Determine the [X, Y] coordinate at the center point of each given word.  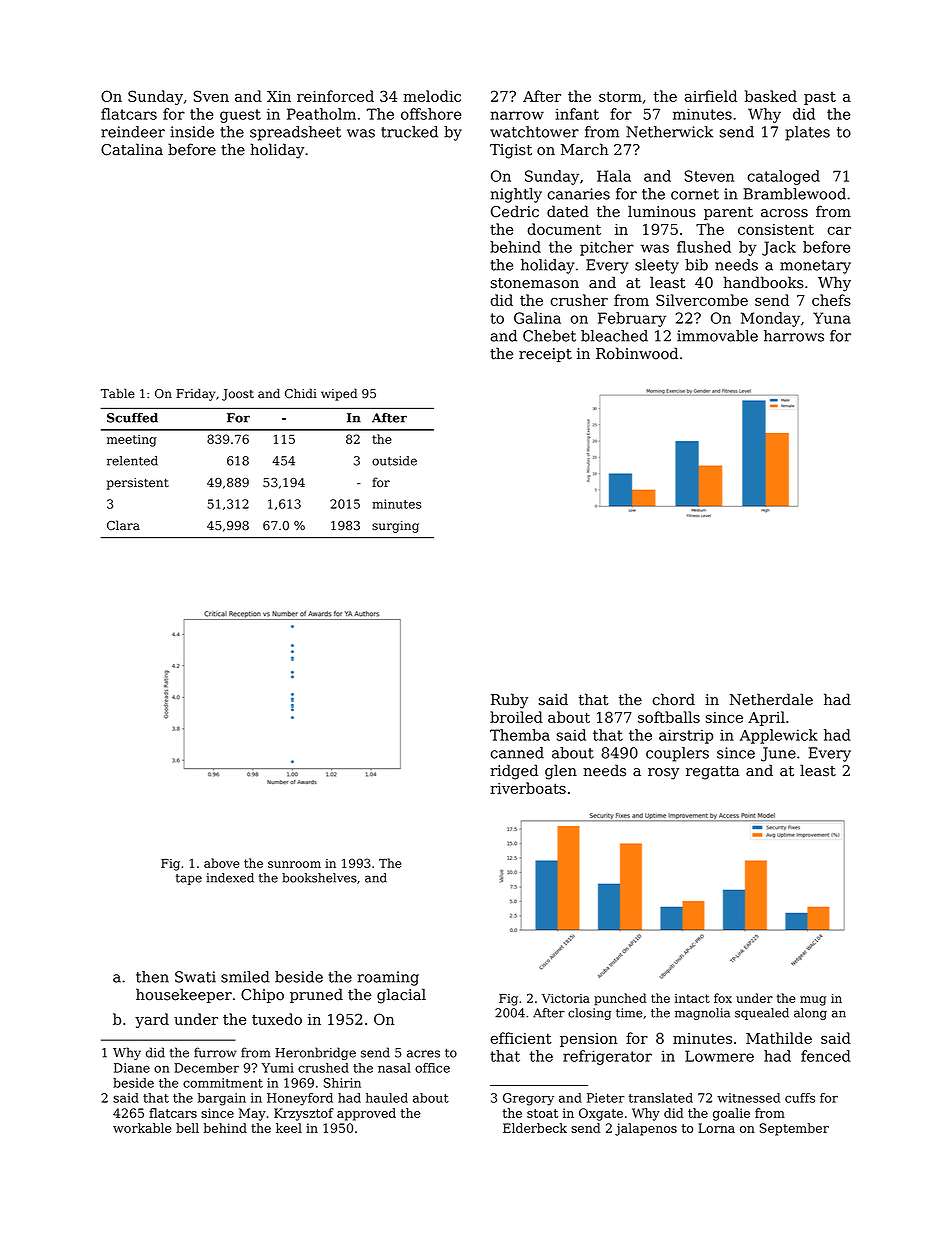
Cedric [515, 211]
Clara [123, 525]
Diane [132, 1068]
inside [192, 132]
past [820, 98]
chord [673, 699]
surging [395, 527]
